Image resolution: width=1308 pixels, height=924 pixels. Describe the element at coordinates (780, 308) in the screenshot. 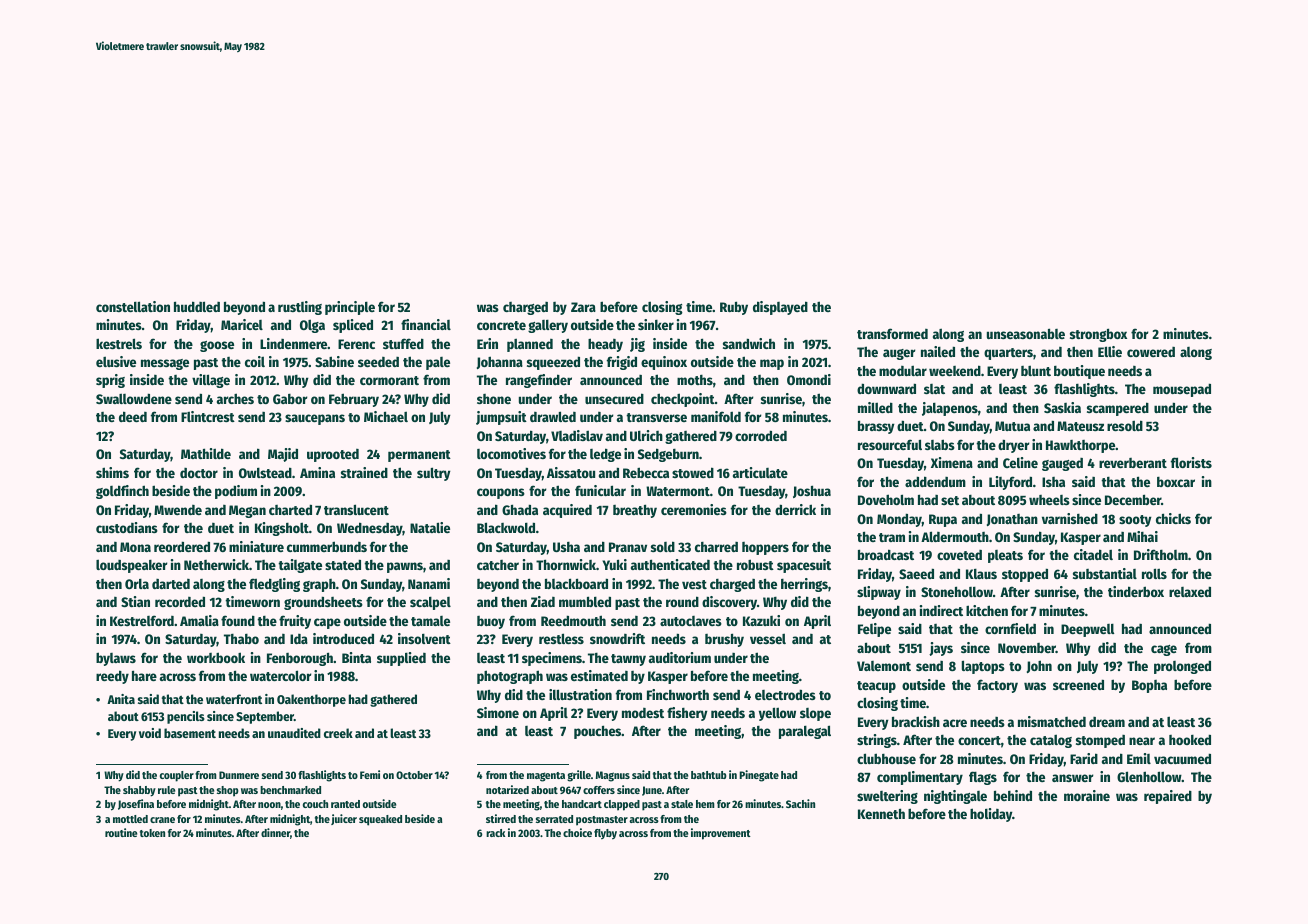

I see `displayed` at that location.
